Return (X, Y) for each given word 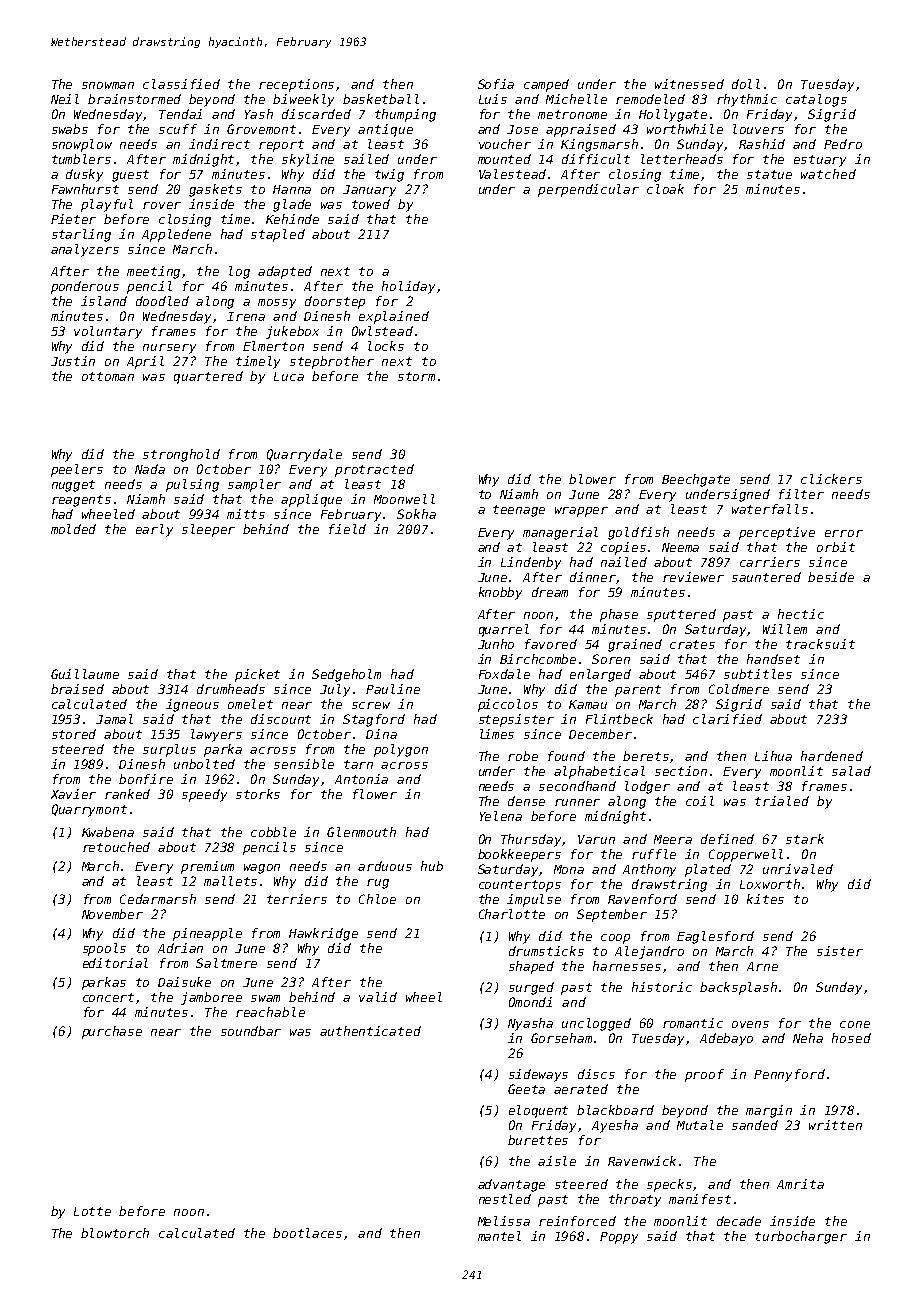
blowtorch (115, 1233)
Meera (673, 839)
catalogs (816, 100)
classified (181, 84)
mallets (230, 881)
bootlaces (307, 1233)
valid (378, 997)
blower (592, 479)
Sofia (496, 84)
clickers (831, 479)
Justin (73, 361)
